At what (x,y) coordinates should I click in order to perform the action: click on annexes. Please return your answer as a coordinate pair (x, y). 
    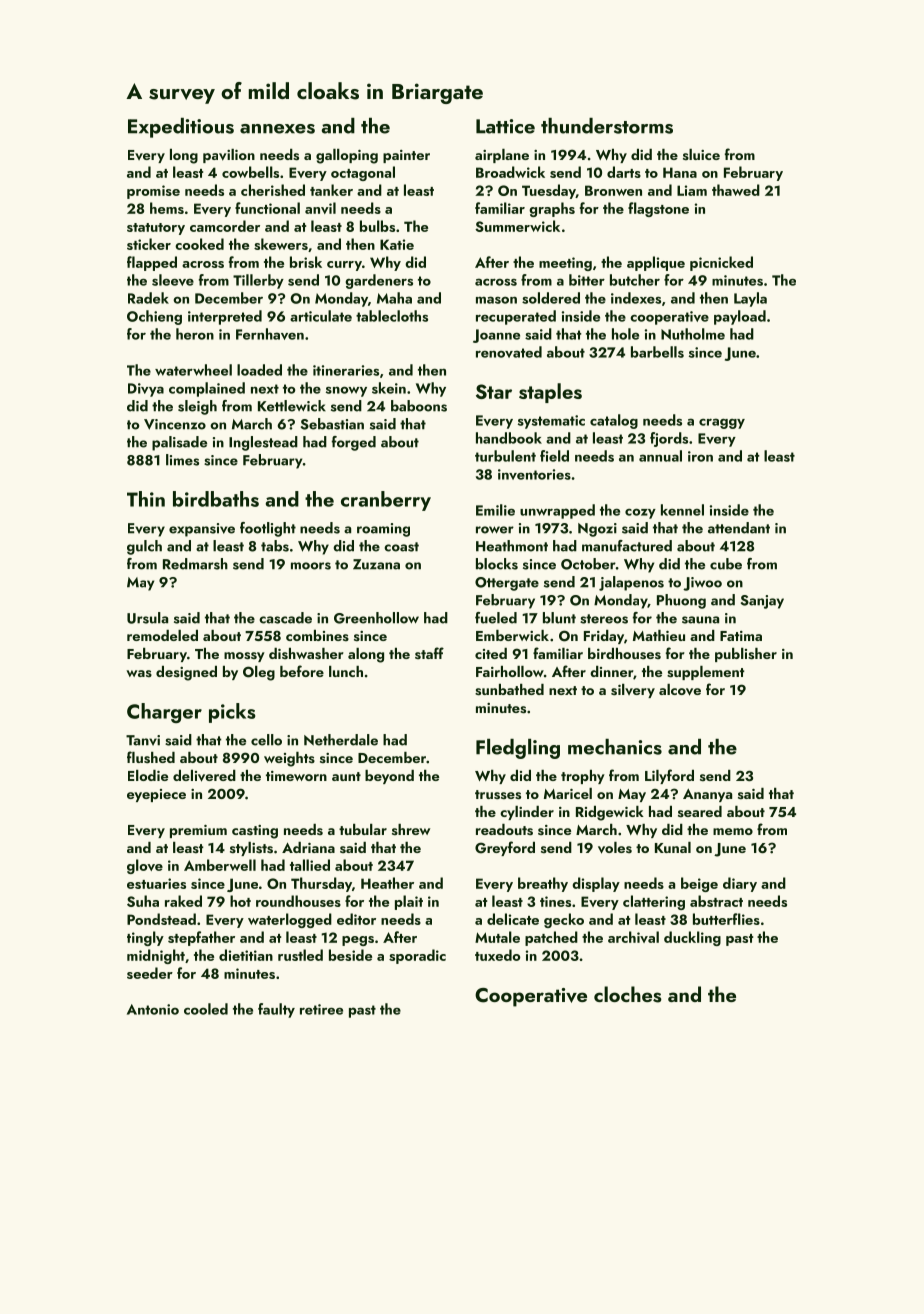
    Looking at the image, I should click on (277, 129).
